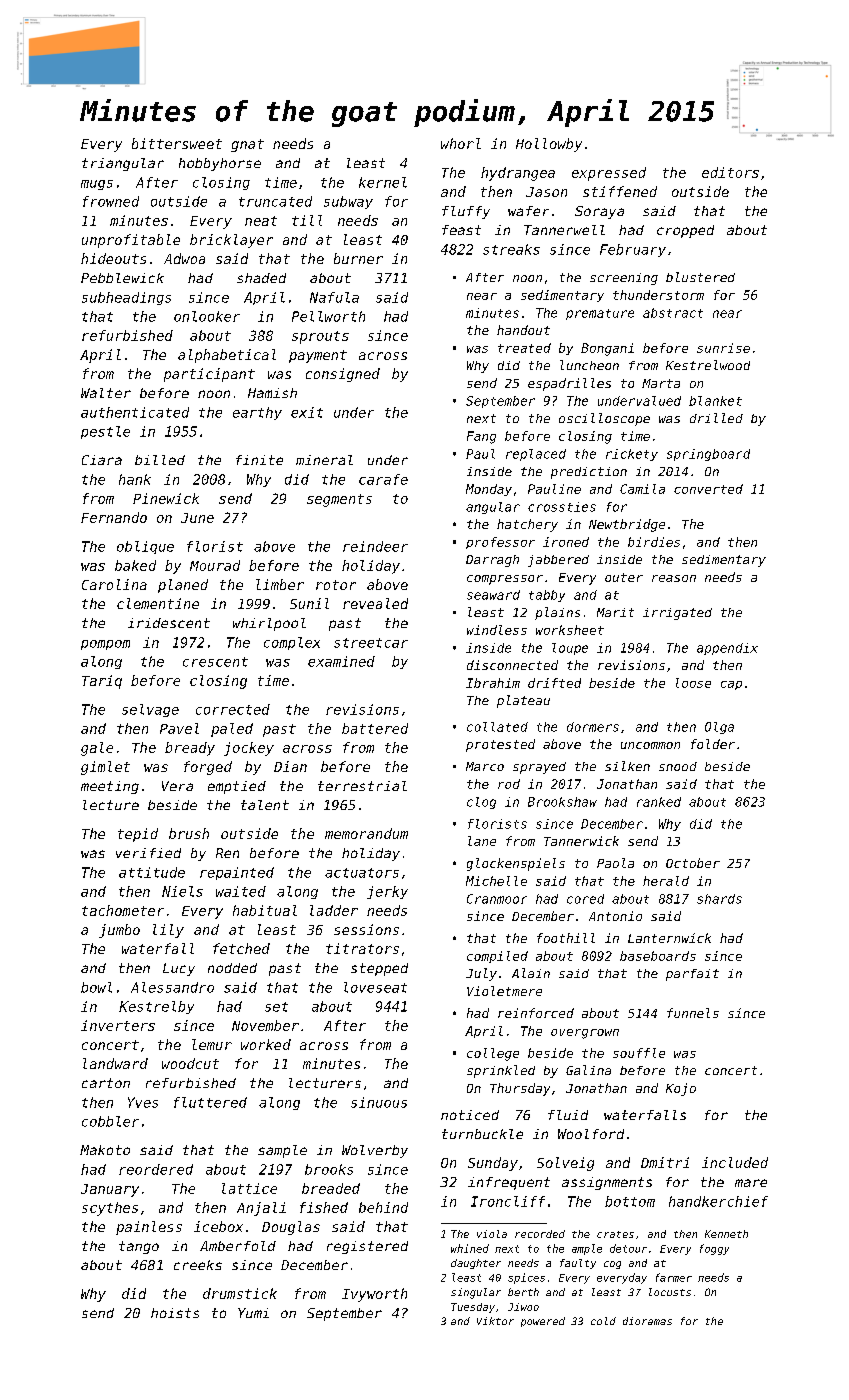 The height and width of the page is (1400, 849). What do you see at coordinates (730, 172) in the page?
I see `editors` at bounding box center [730, 172].
